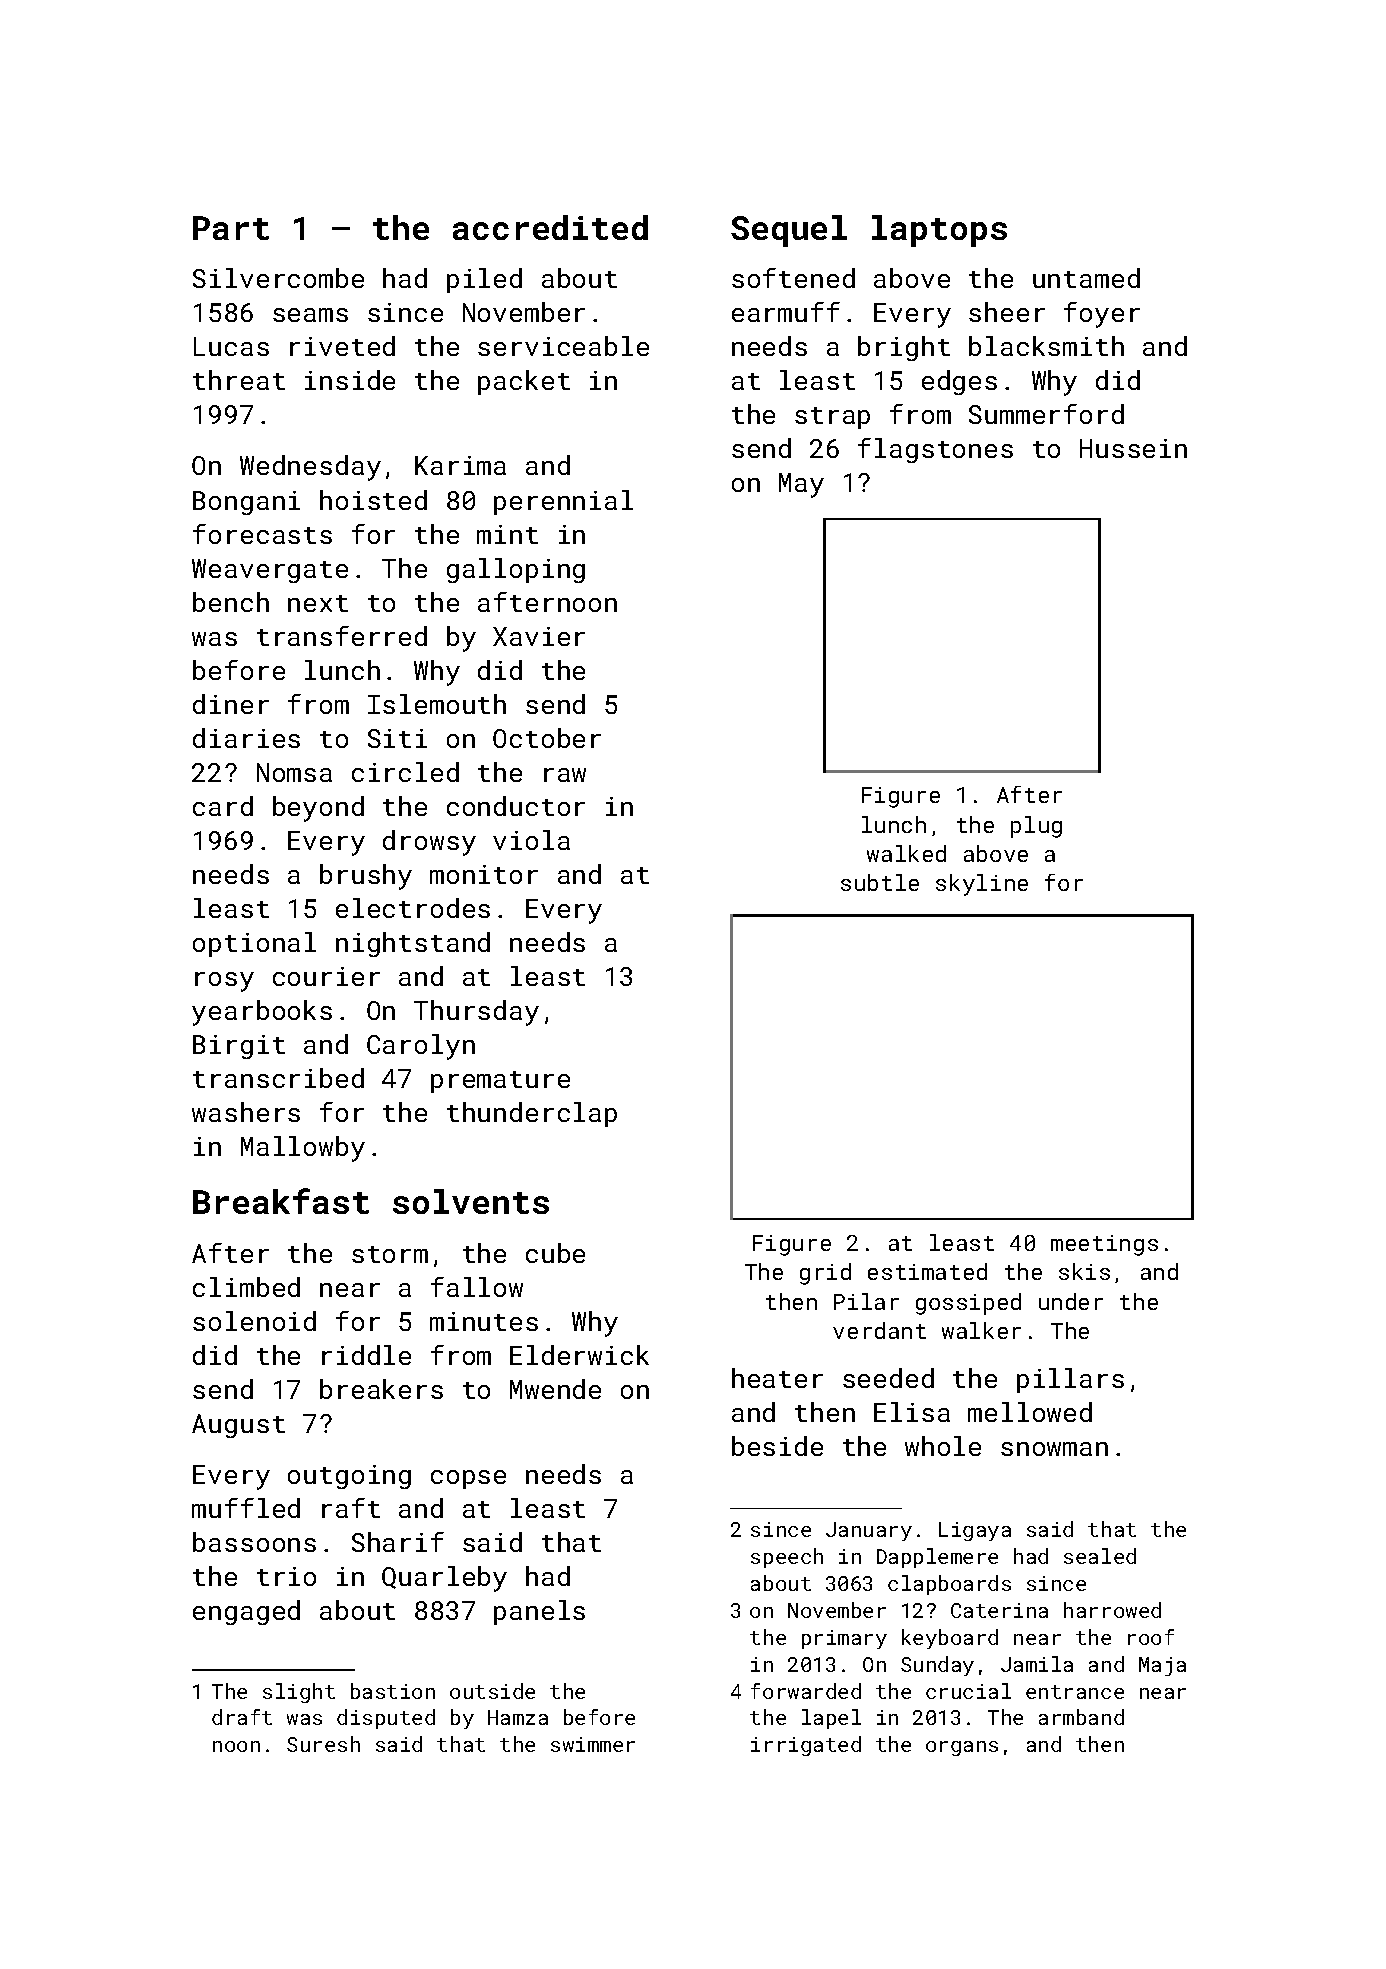 This screenshot has width=1386, height=1969. What do you see at coordinates (1133, 448) in the screenshot?
I see `Hussein` at bounding box center [1133, 448].
